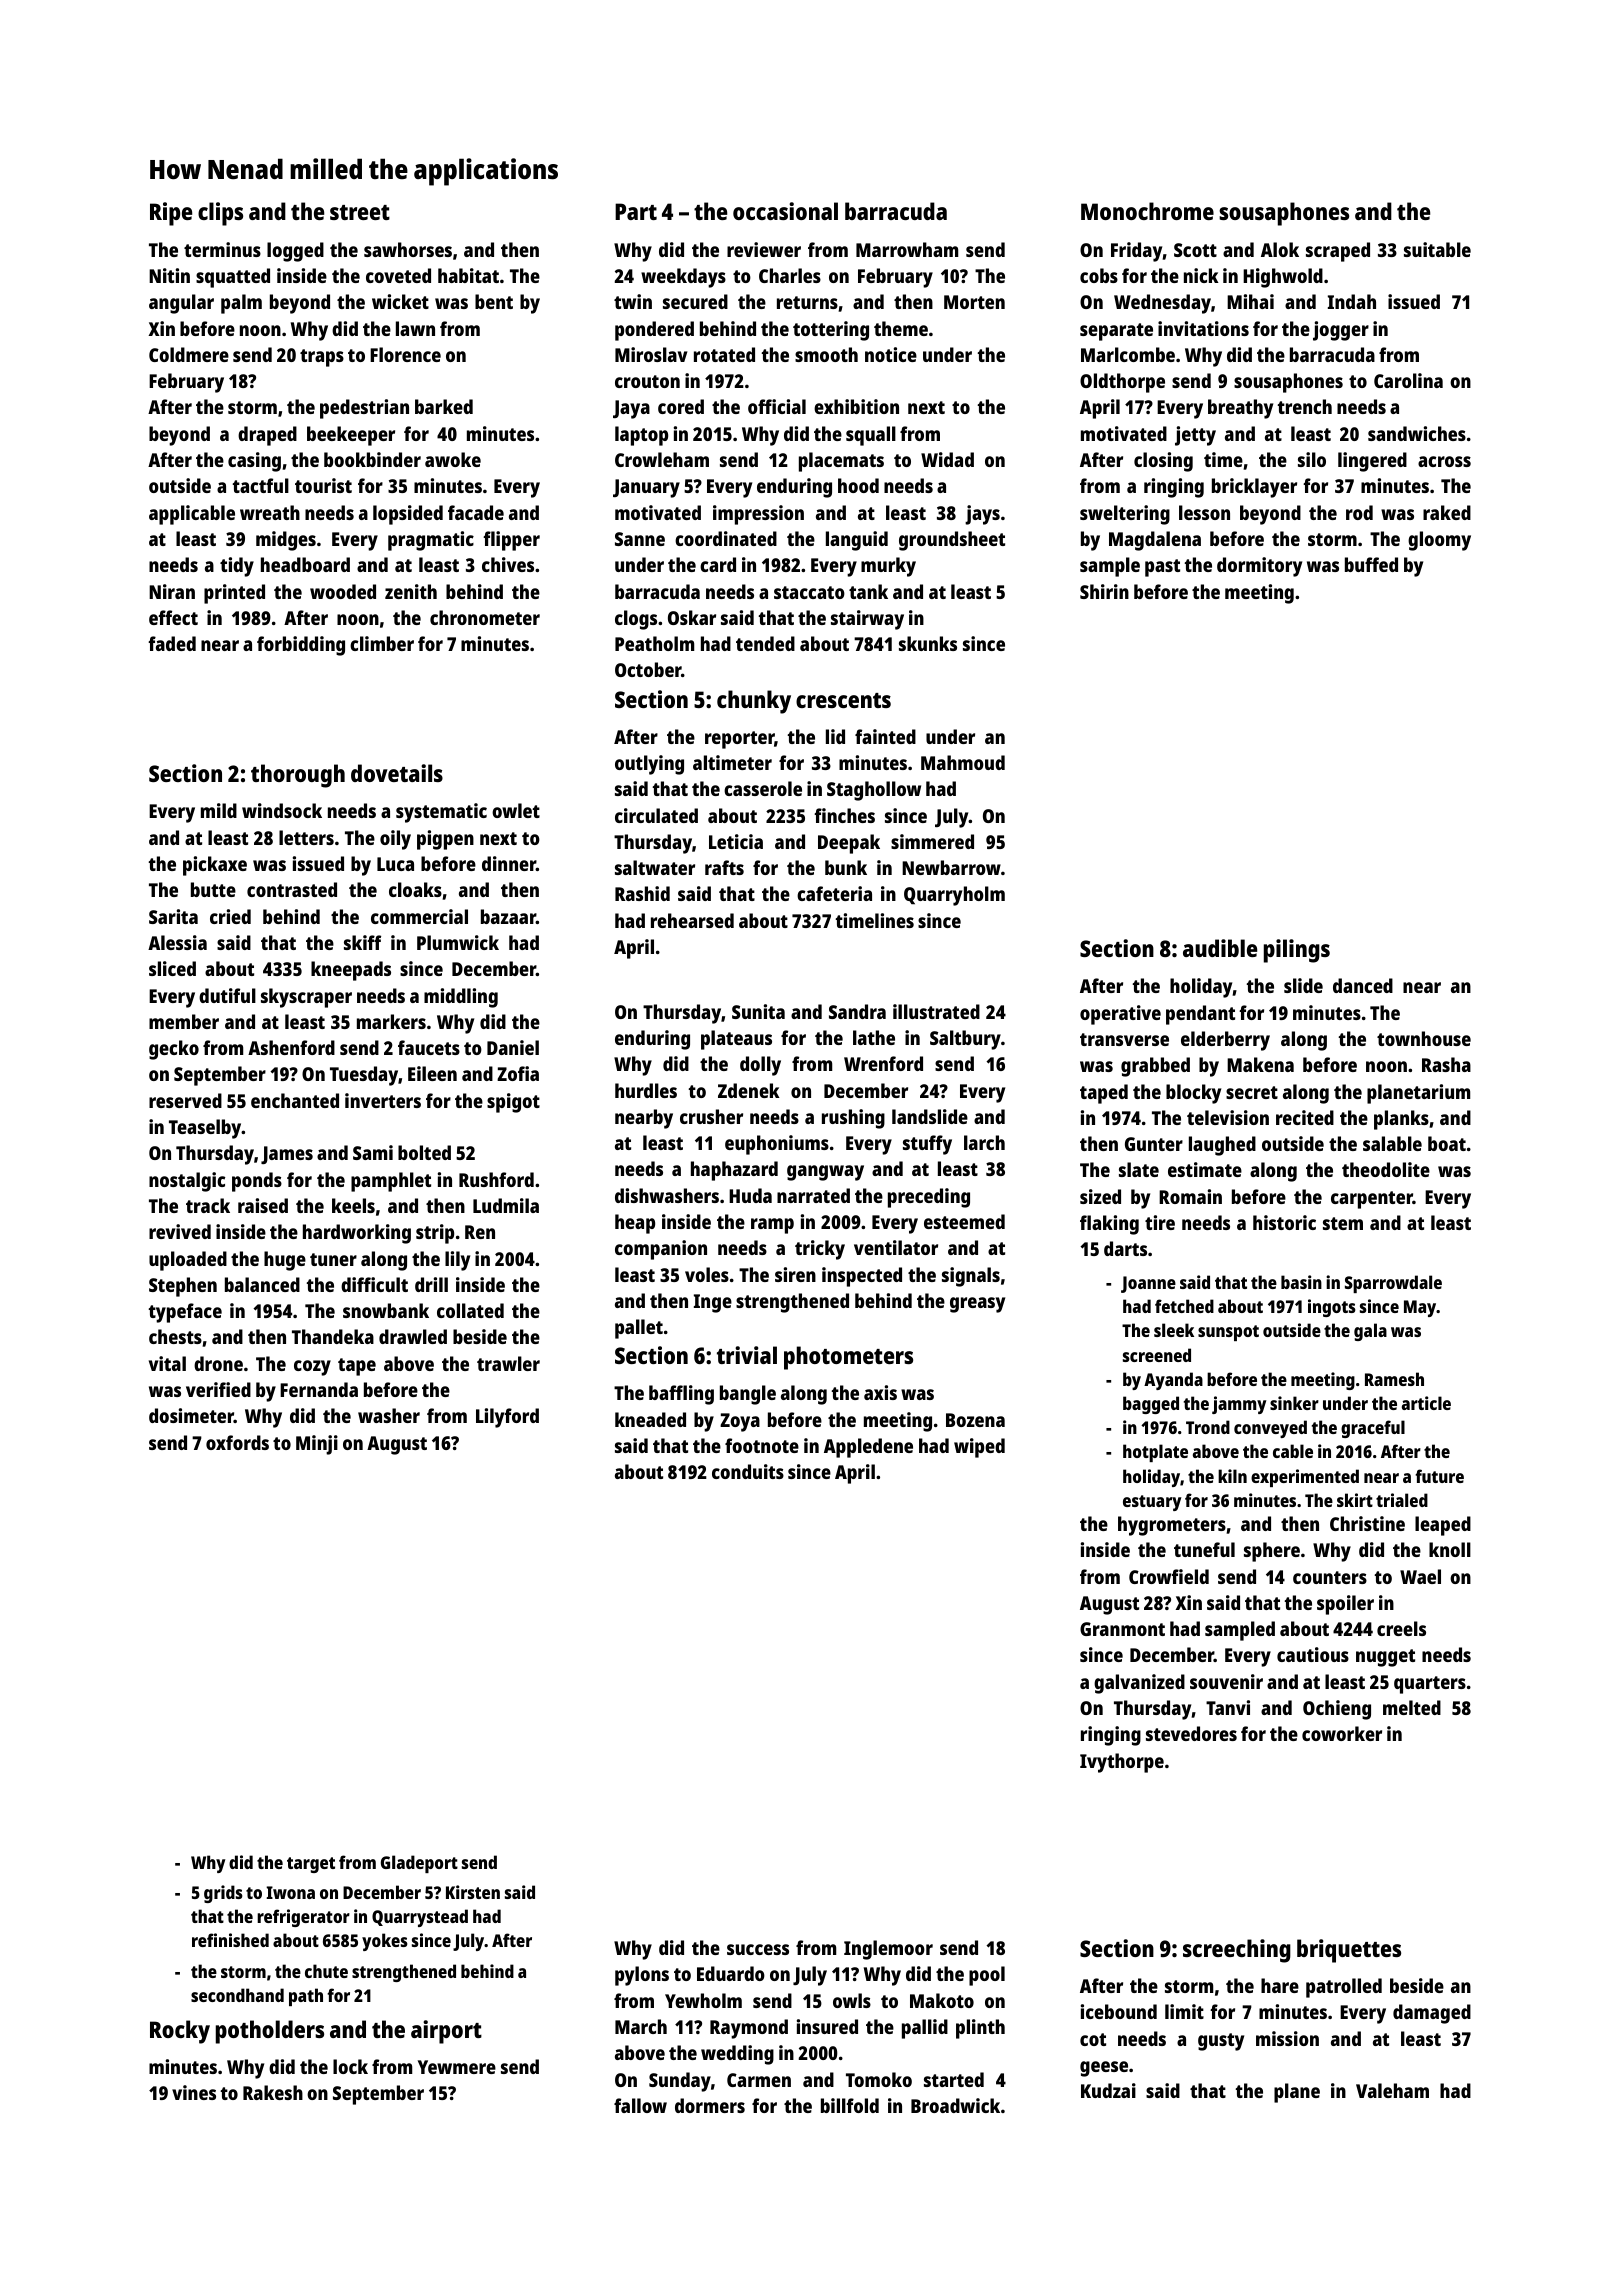  What do you see at coordinates (400, 301) in the screenshot?
I see `wicket` at bounding box center [400, 301].
